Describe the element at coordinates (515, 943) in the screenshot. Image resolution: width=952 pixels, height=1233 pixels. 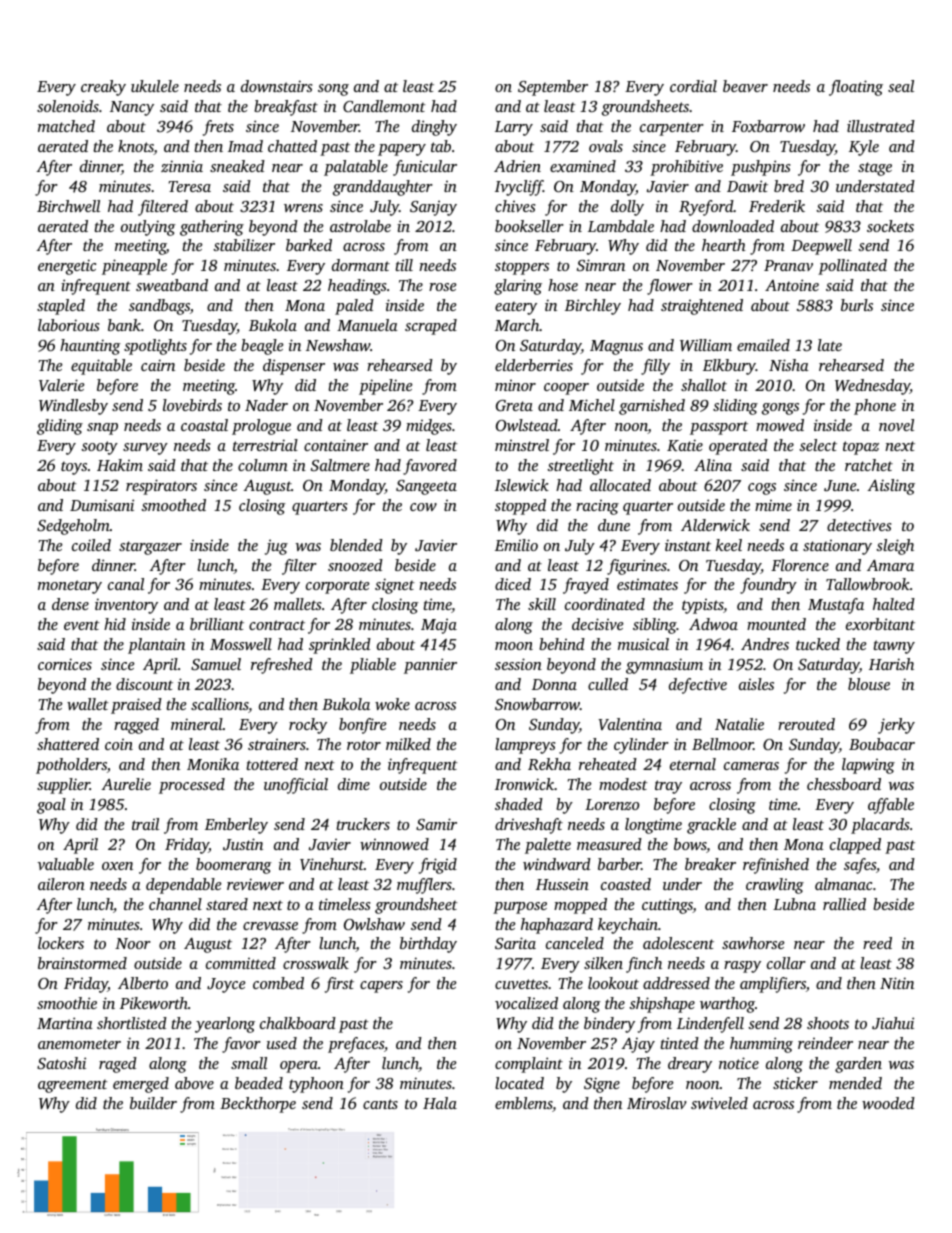
I see `Sarita` at that location.
